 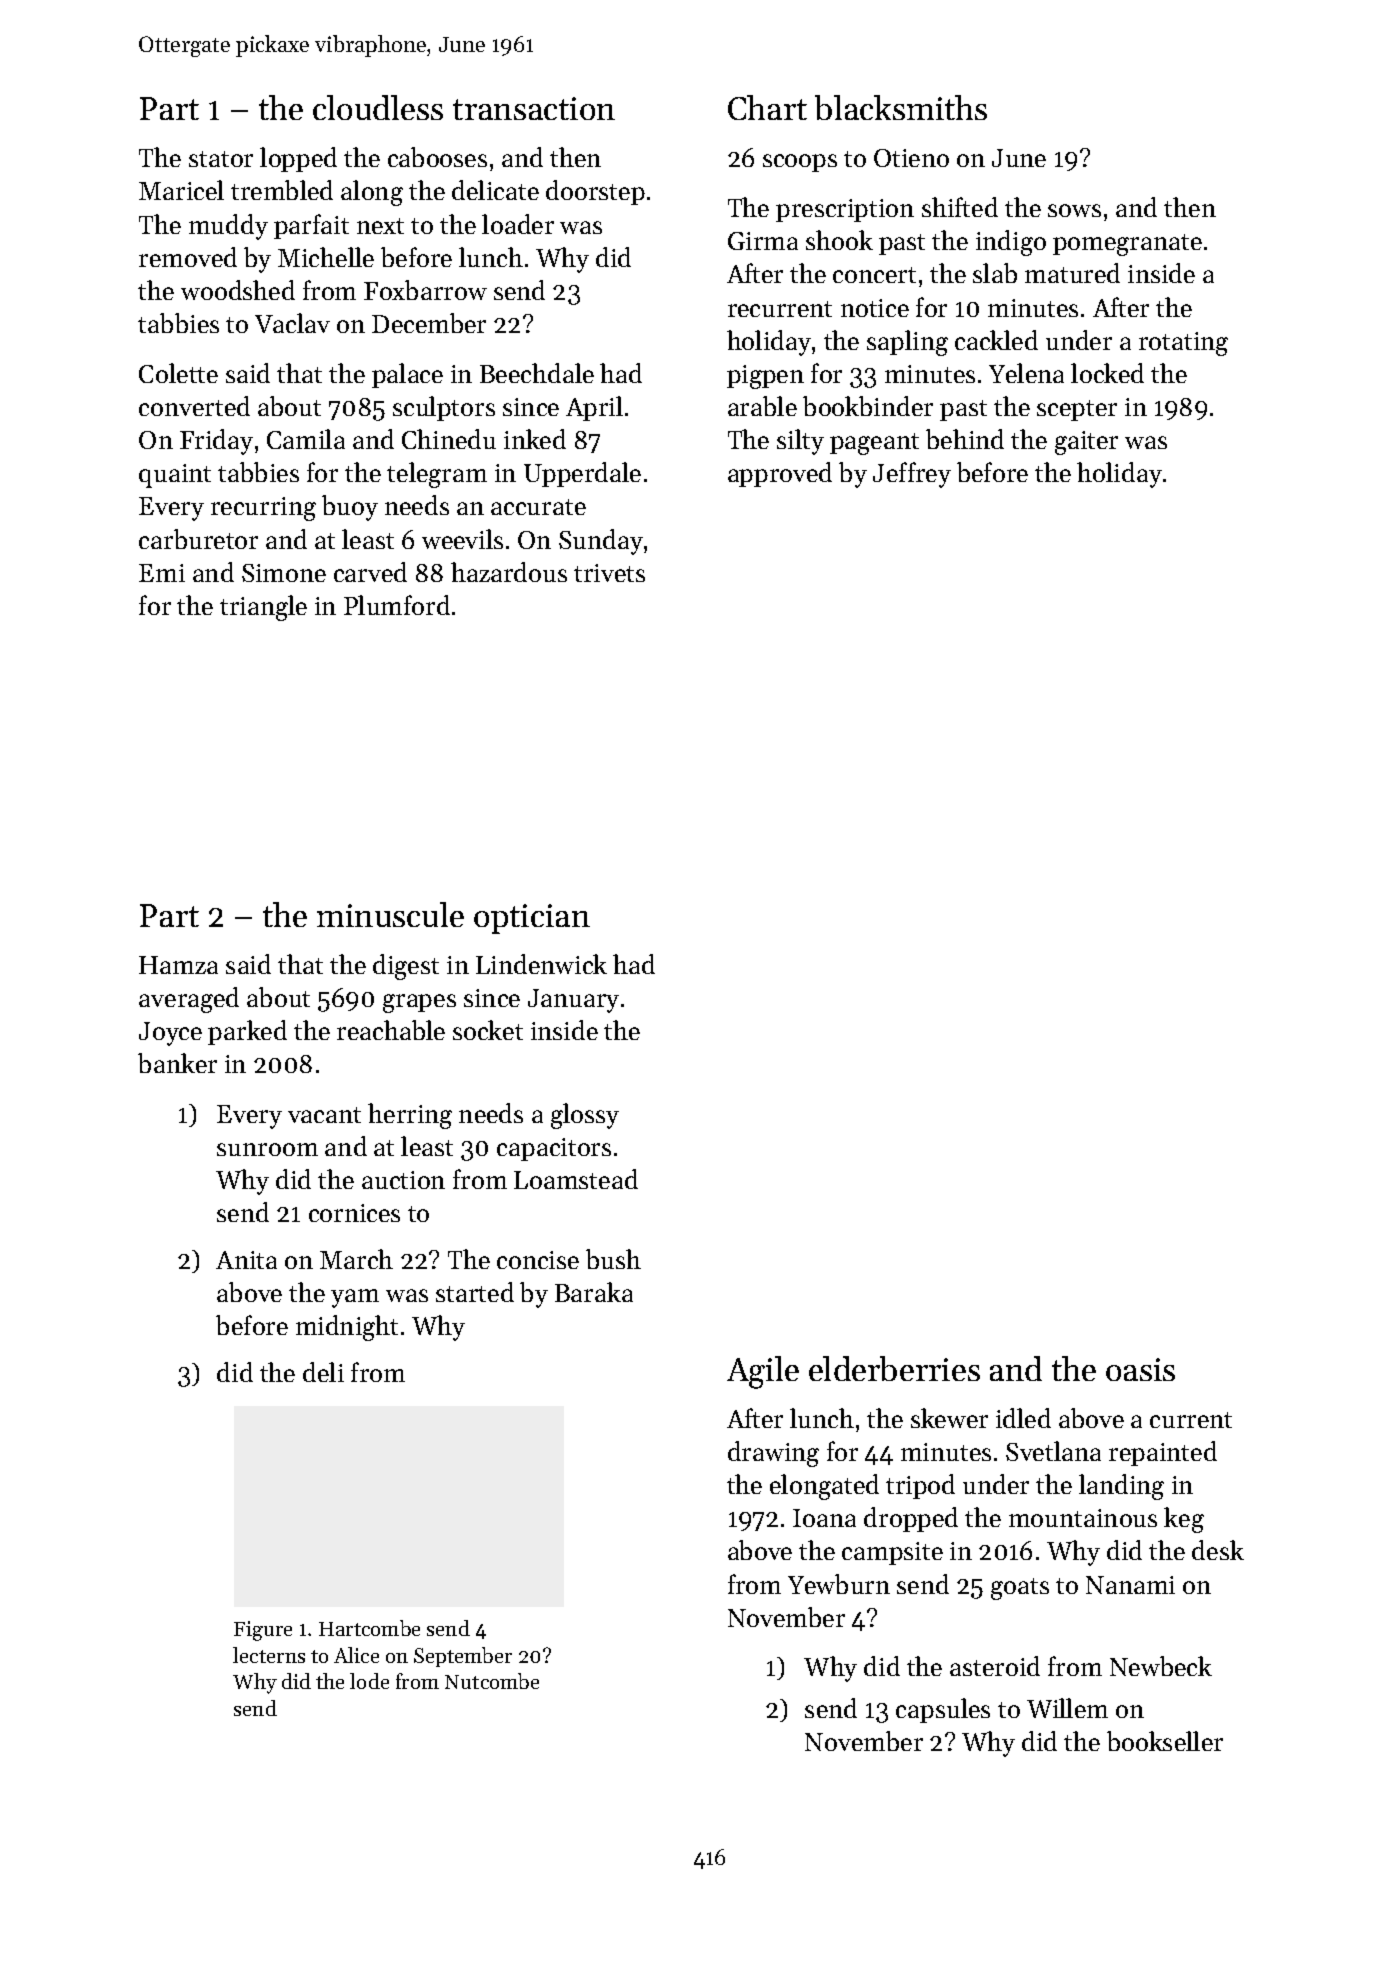 I want to click on triangle, so click(x=263, y=608).
